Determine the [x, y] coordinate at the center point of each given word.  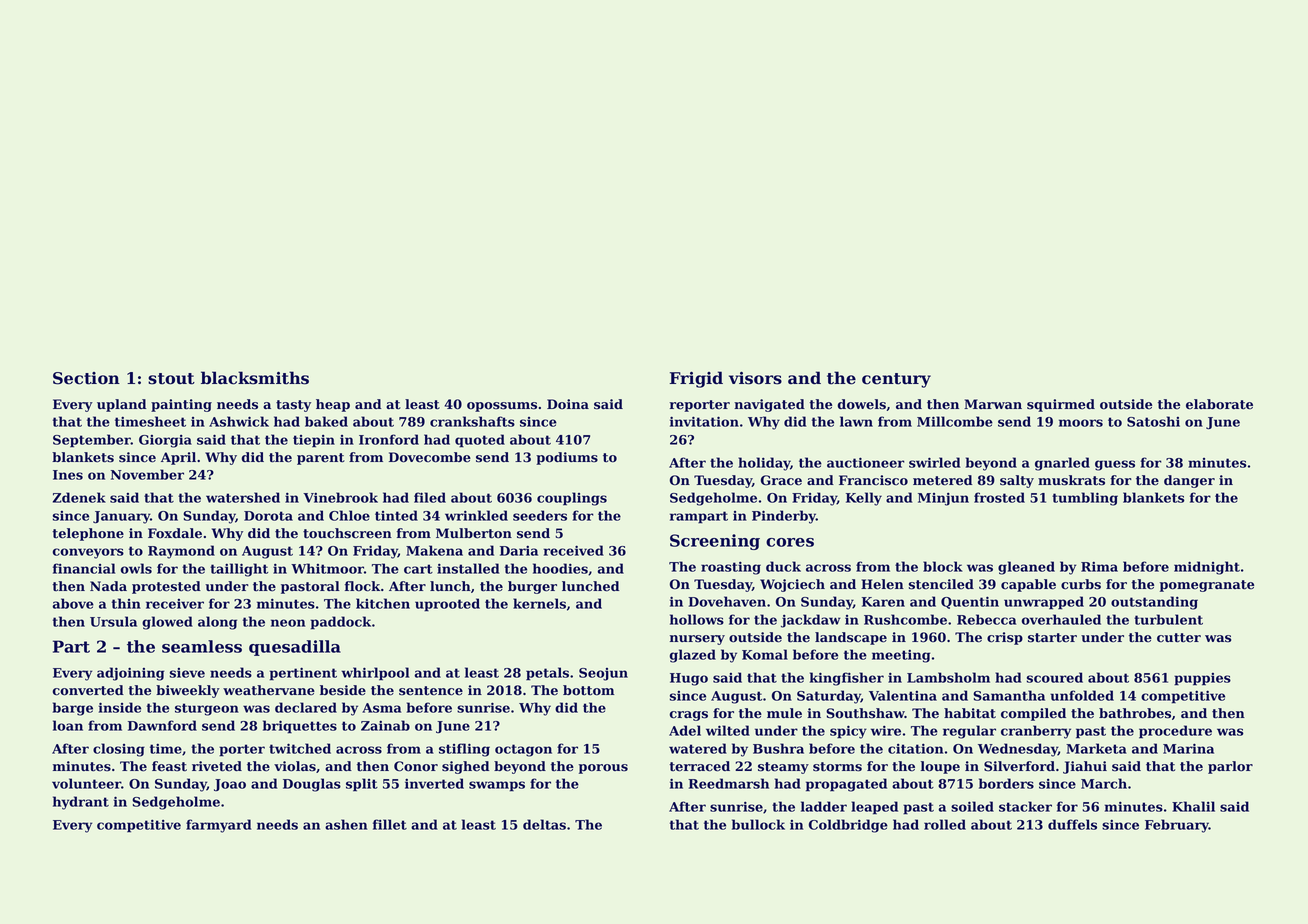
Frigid [696, 379]
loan [68, 725]
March [1104, 783]
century [896, 380]
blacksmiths [255, 378]
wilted [728, 730]
